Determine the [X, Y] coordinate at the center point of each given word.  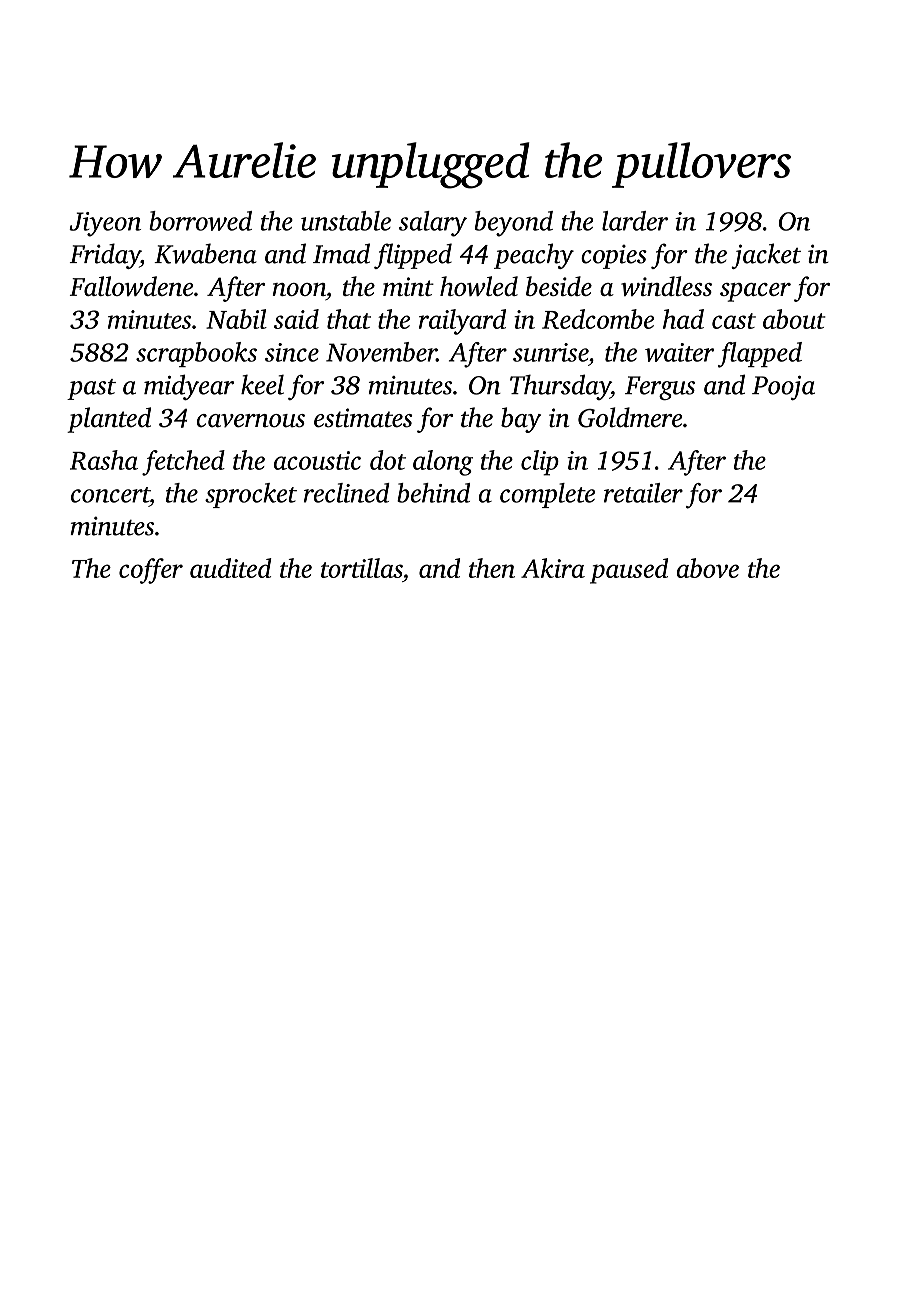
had [683, 319]
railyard [462, 322]
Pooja [783, 388]
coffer [151, 571]
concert [110, 495]
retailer [643, 493]
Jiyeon [105, 224]
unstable [346, 221]
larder [635, 221]
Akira [553, 568]
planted [109, 420]
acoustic [317, 460]
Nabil [236, 319]
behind [433, 493]
